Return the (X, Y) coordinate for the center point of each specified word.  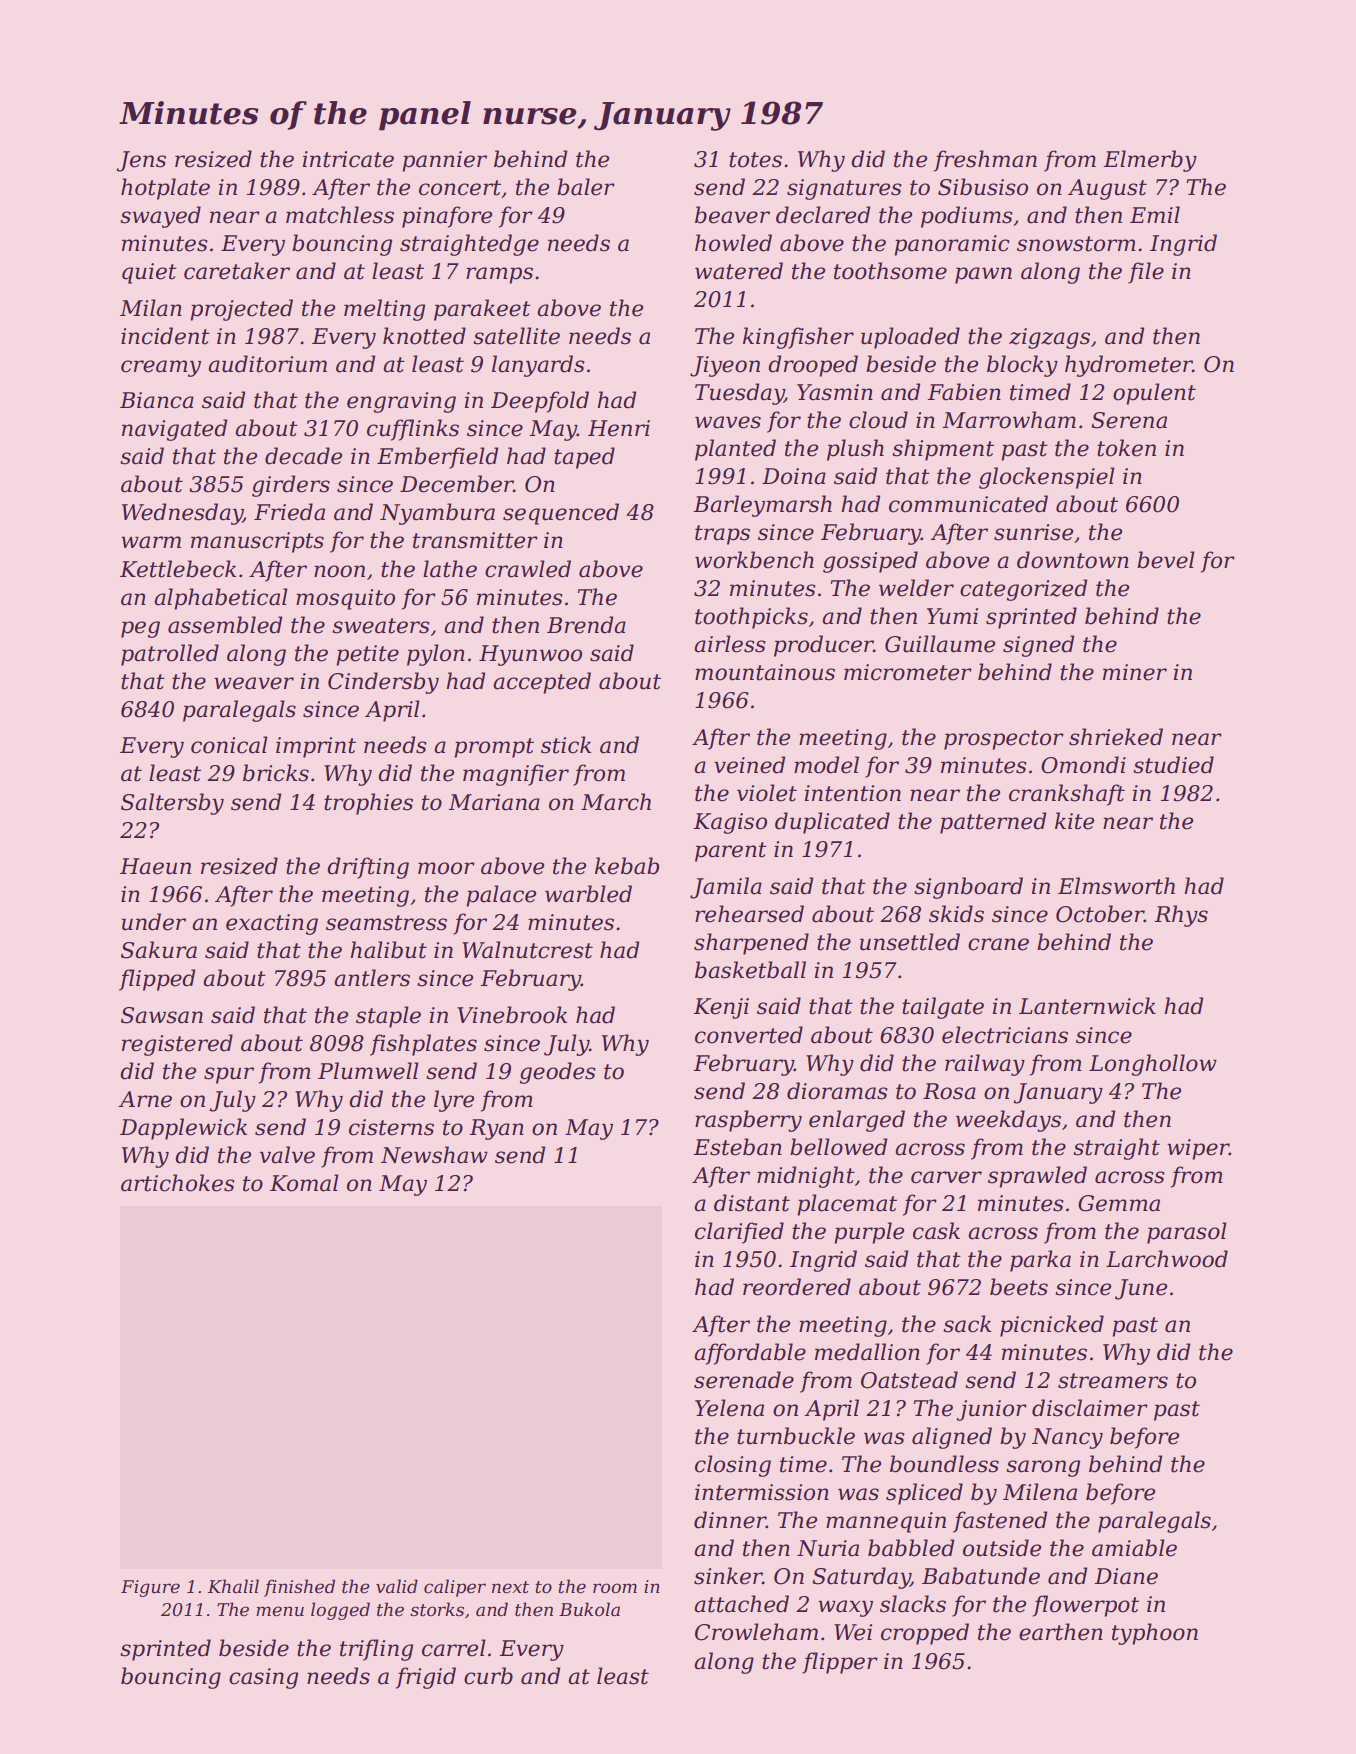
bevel (1166, 560)
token (1126, 448)
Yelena (729, 1408)
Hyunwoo (530, 655)
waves (728, 422)
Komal (304, 1183)
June (1141, 1289)
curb (488, 1676)
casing (263, 1678)
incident (165, 336)
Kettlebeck (178, 569)
